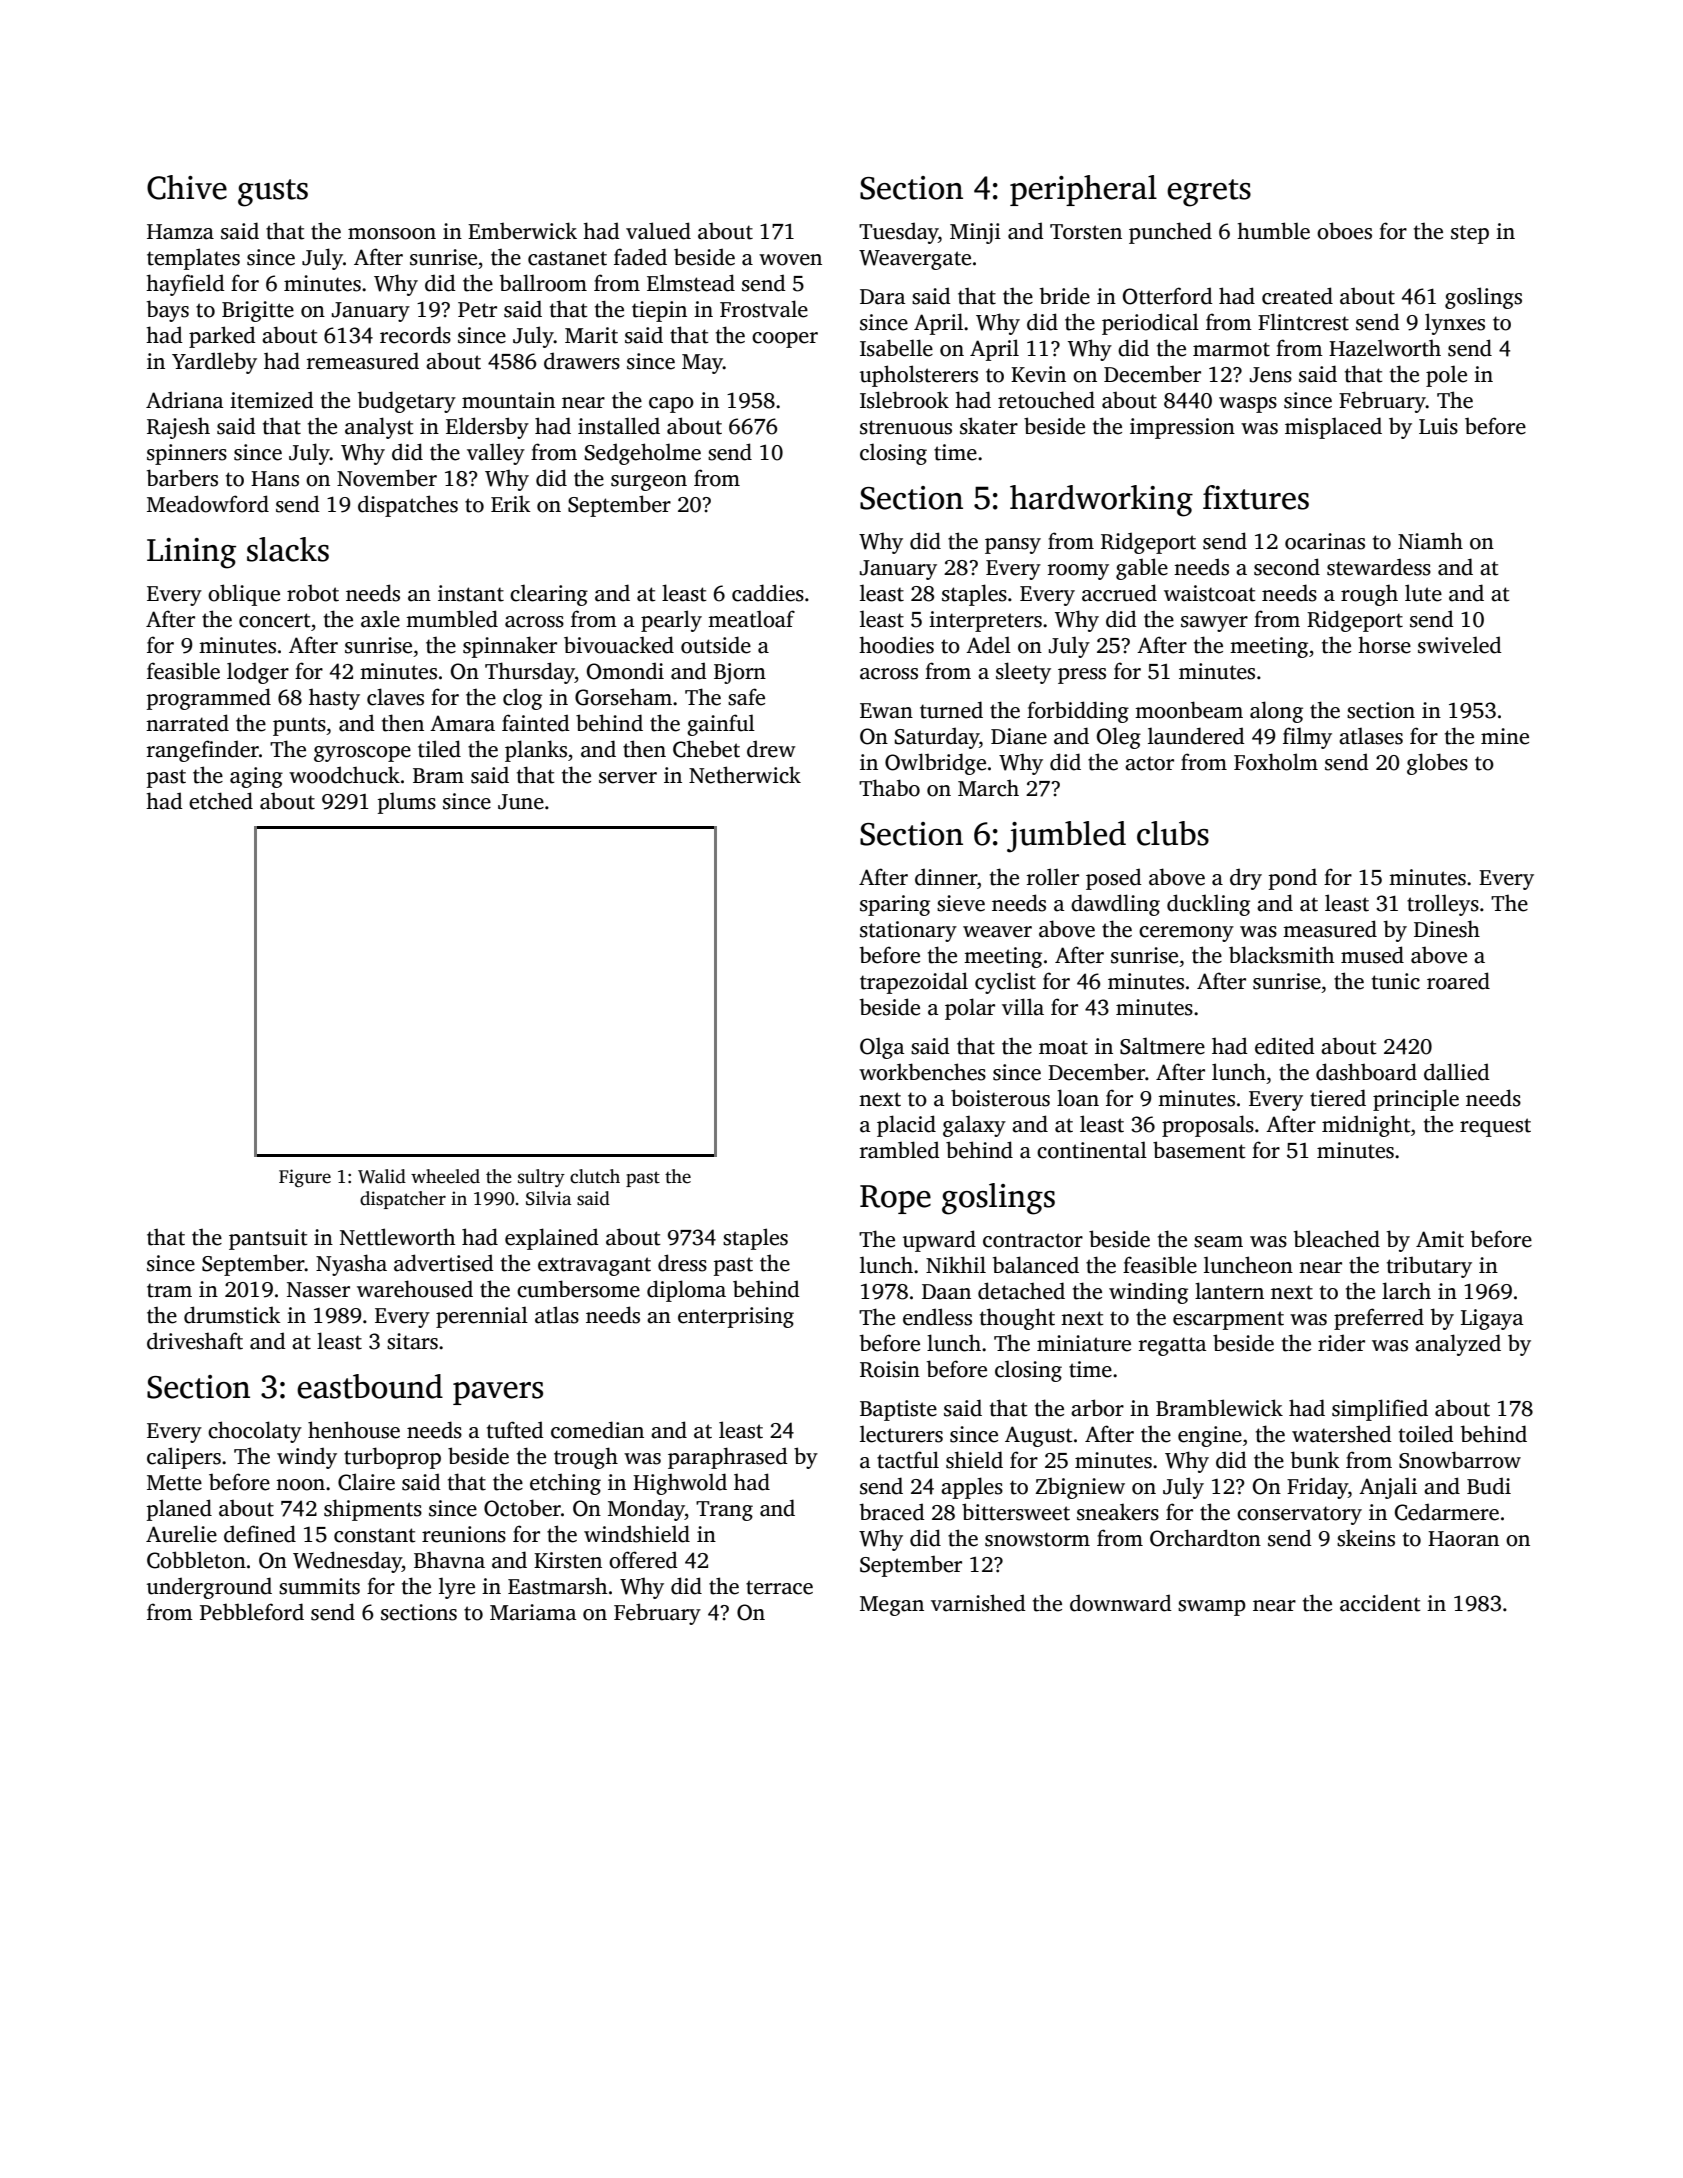  What do you see at coordinates (882, 1048) in the screenshot?
I see `Olga` at bounding box center [882, 1048].
